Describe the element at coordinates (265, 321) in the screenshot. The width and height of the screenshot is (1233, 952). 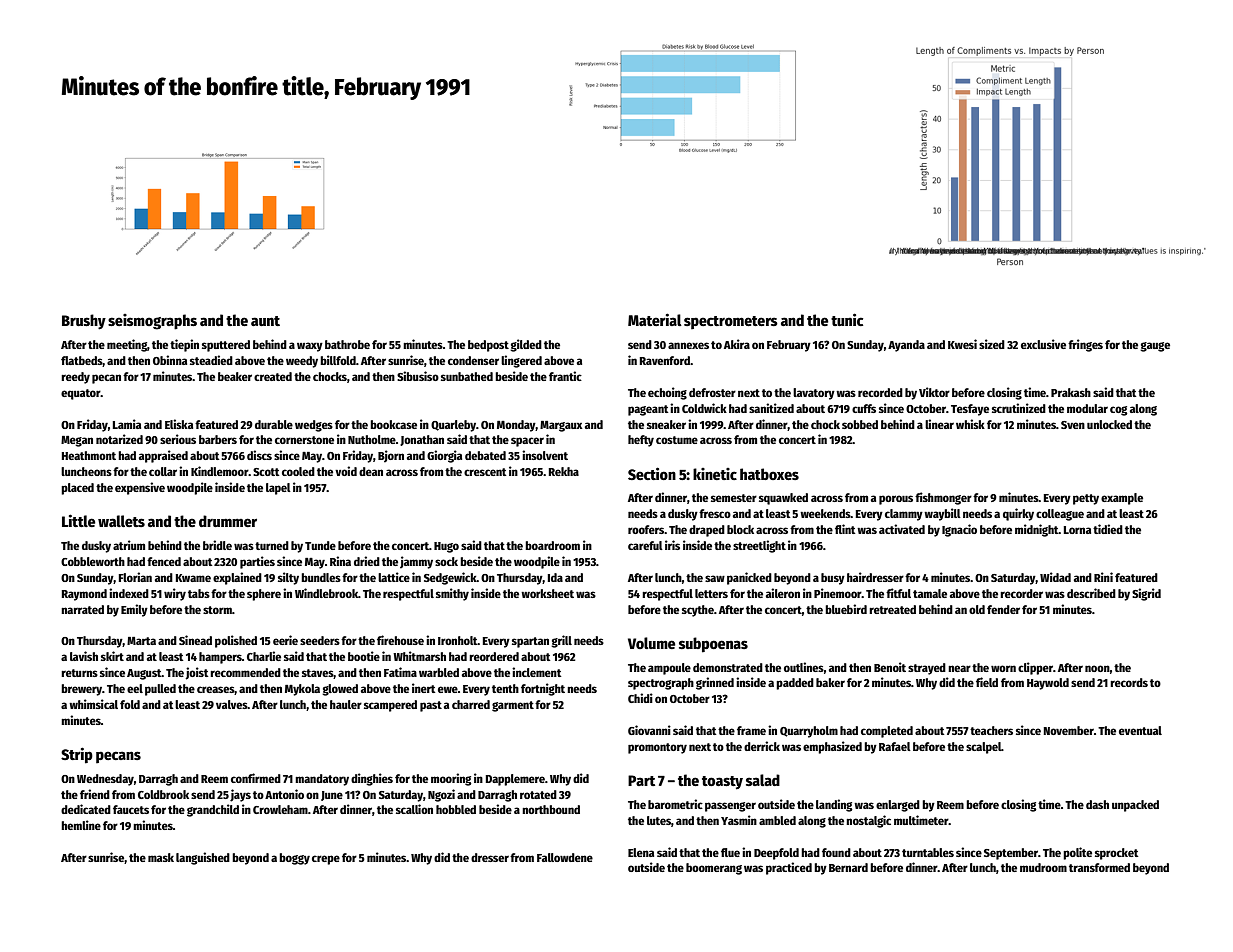
I see `aunt` at that location.
